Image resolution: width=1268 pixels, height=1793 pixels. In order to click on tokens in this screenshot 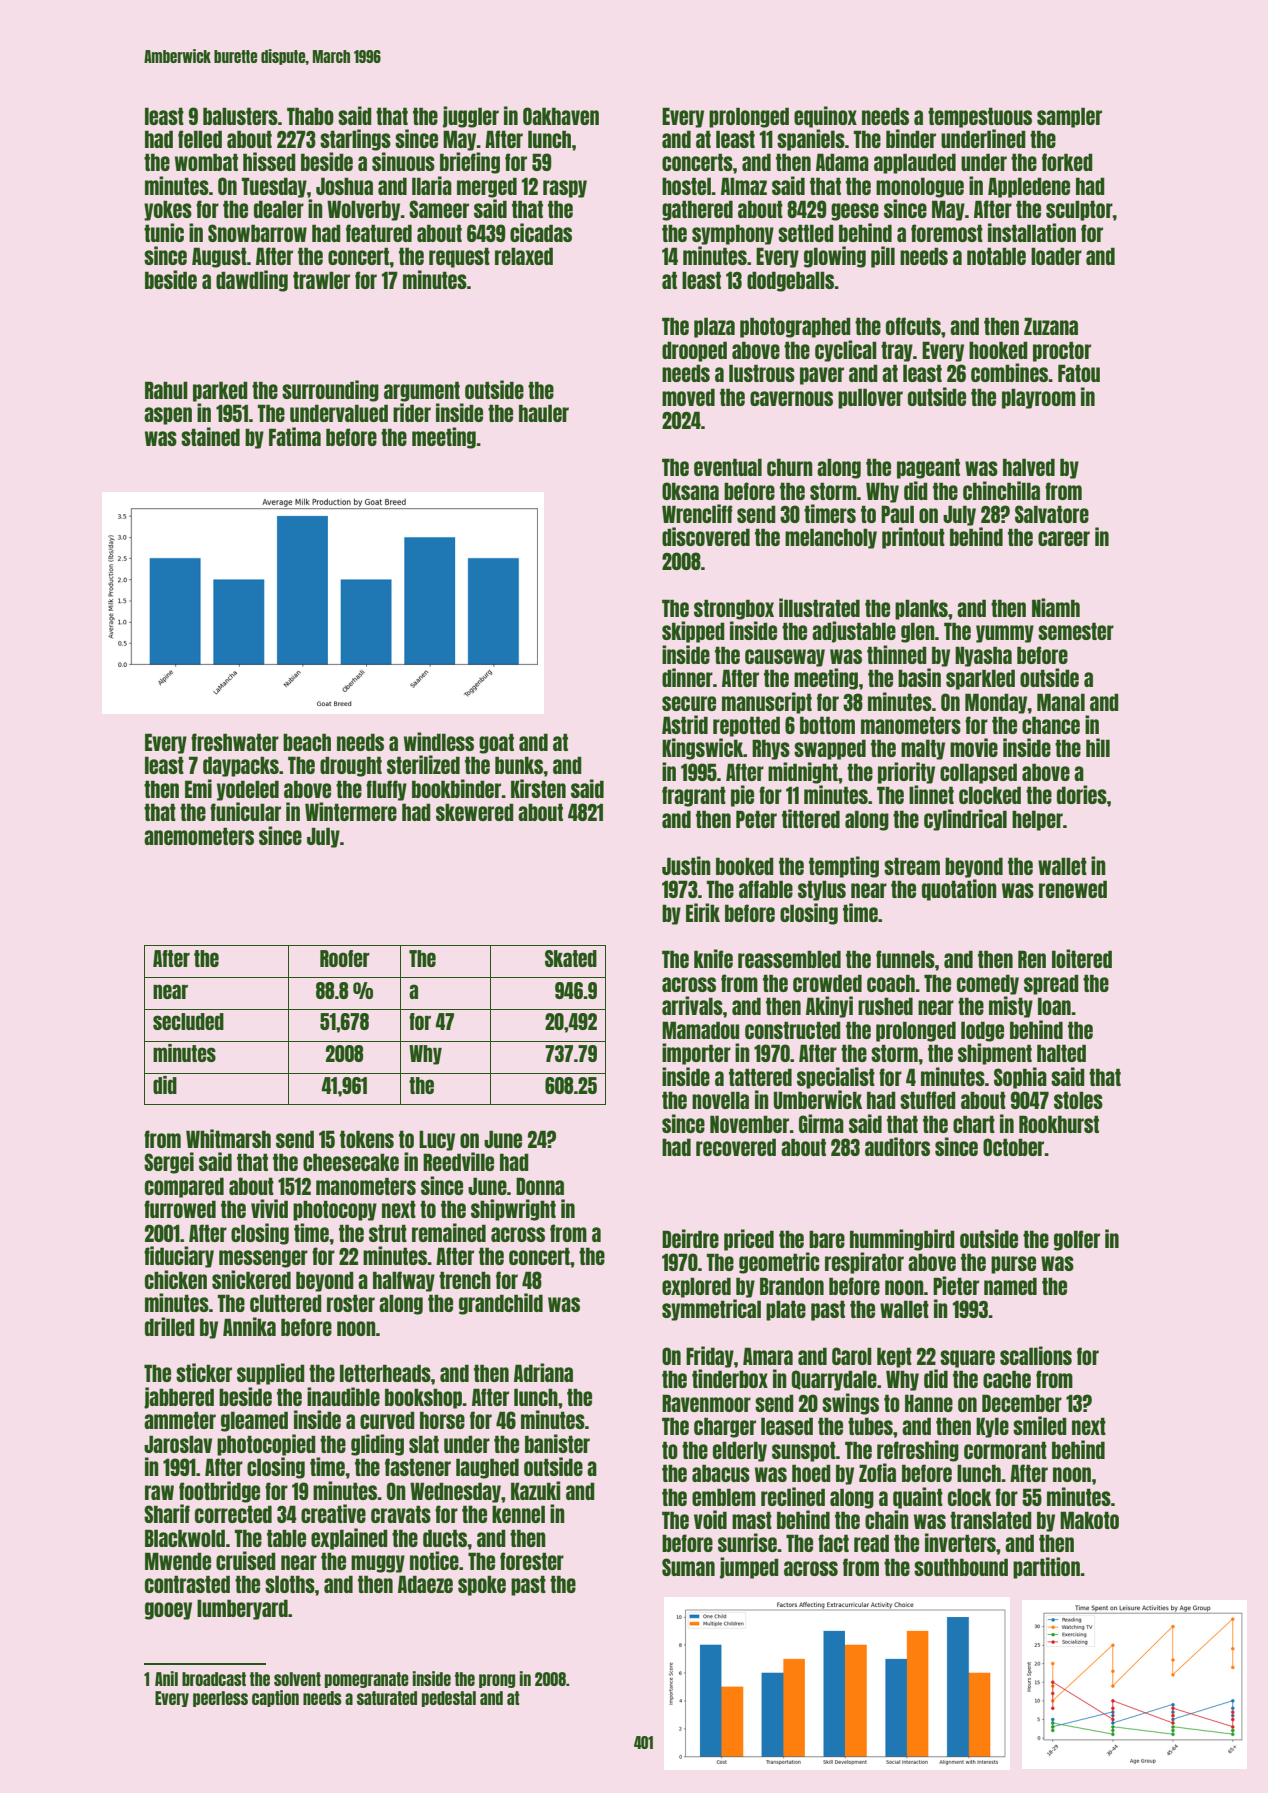, I will do `click(367, 1139)`.
